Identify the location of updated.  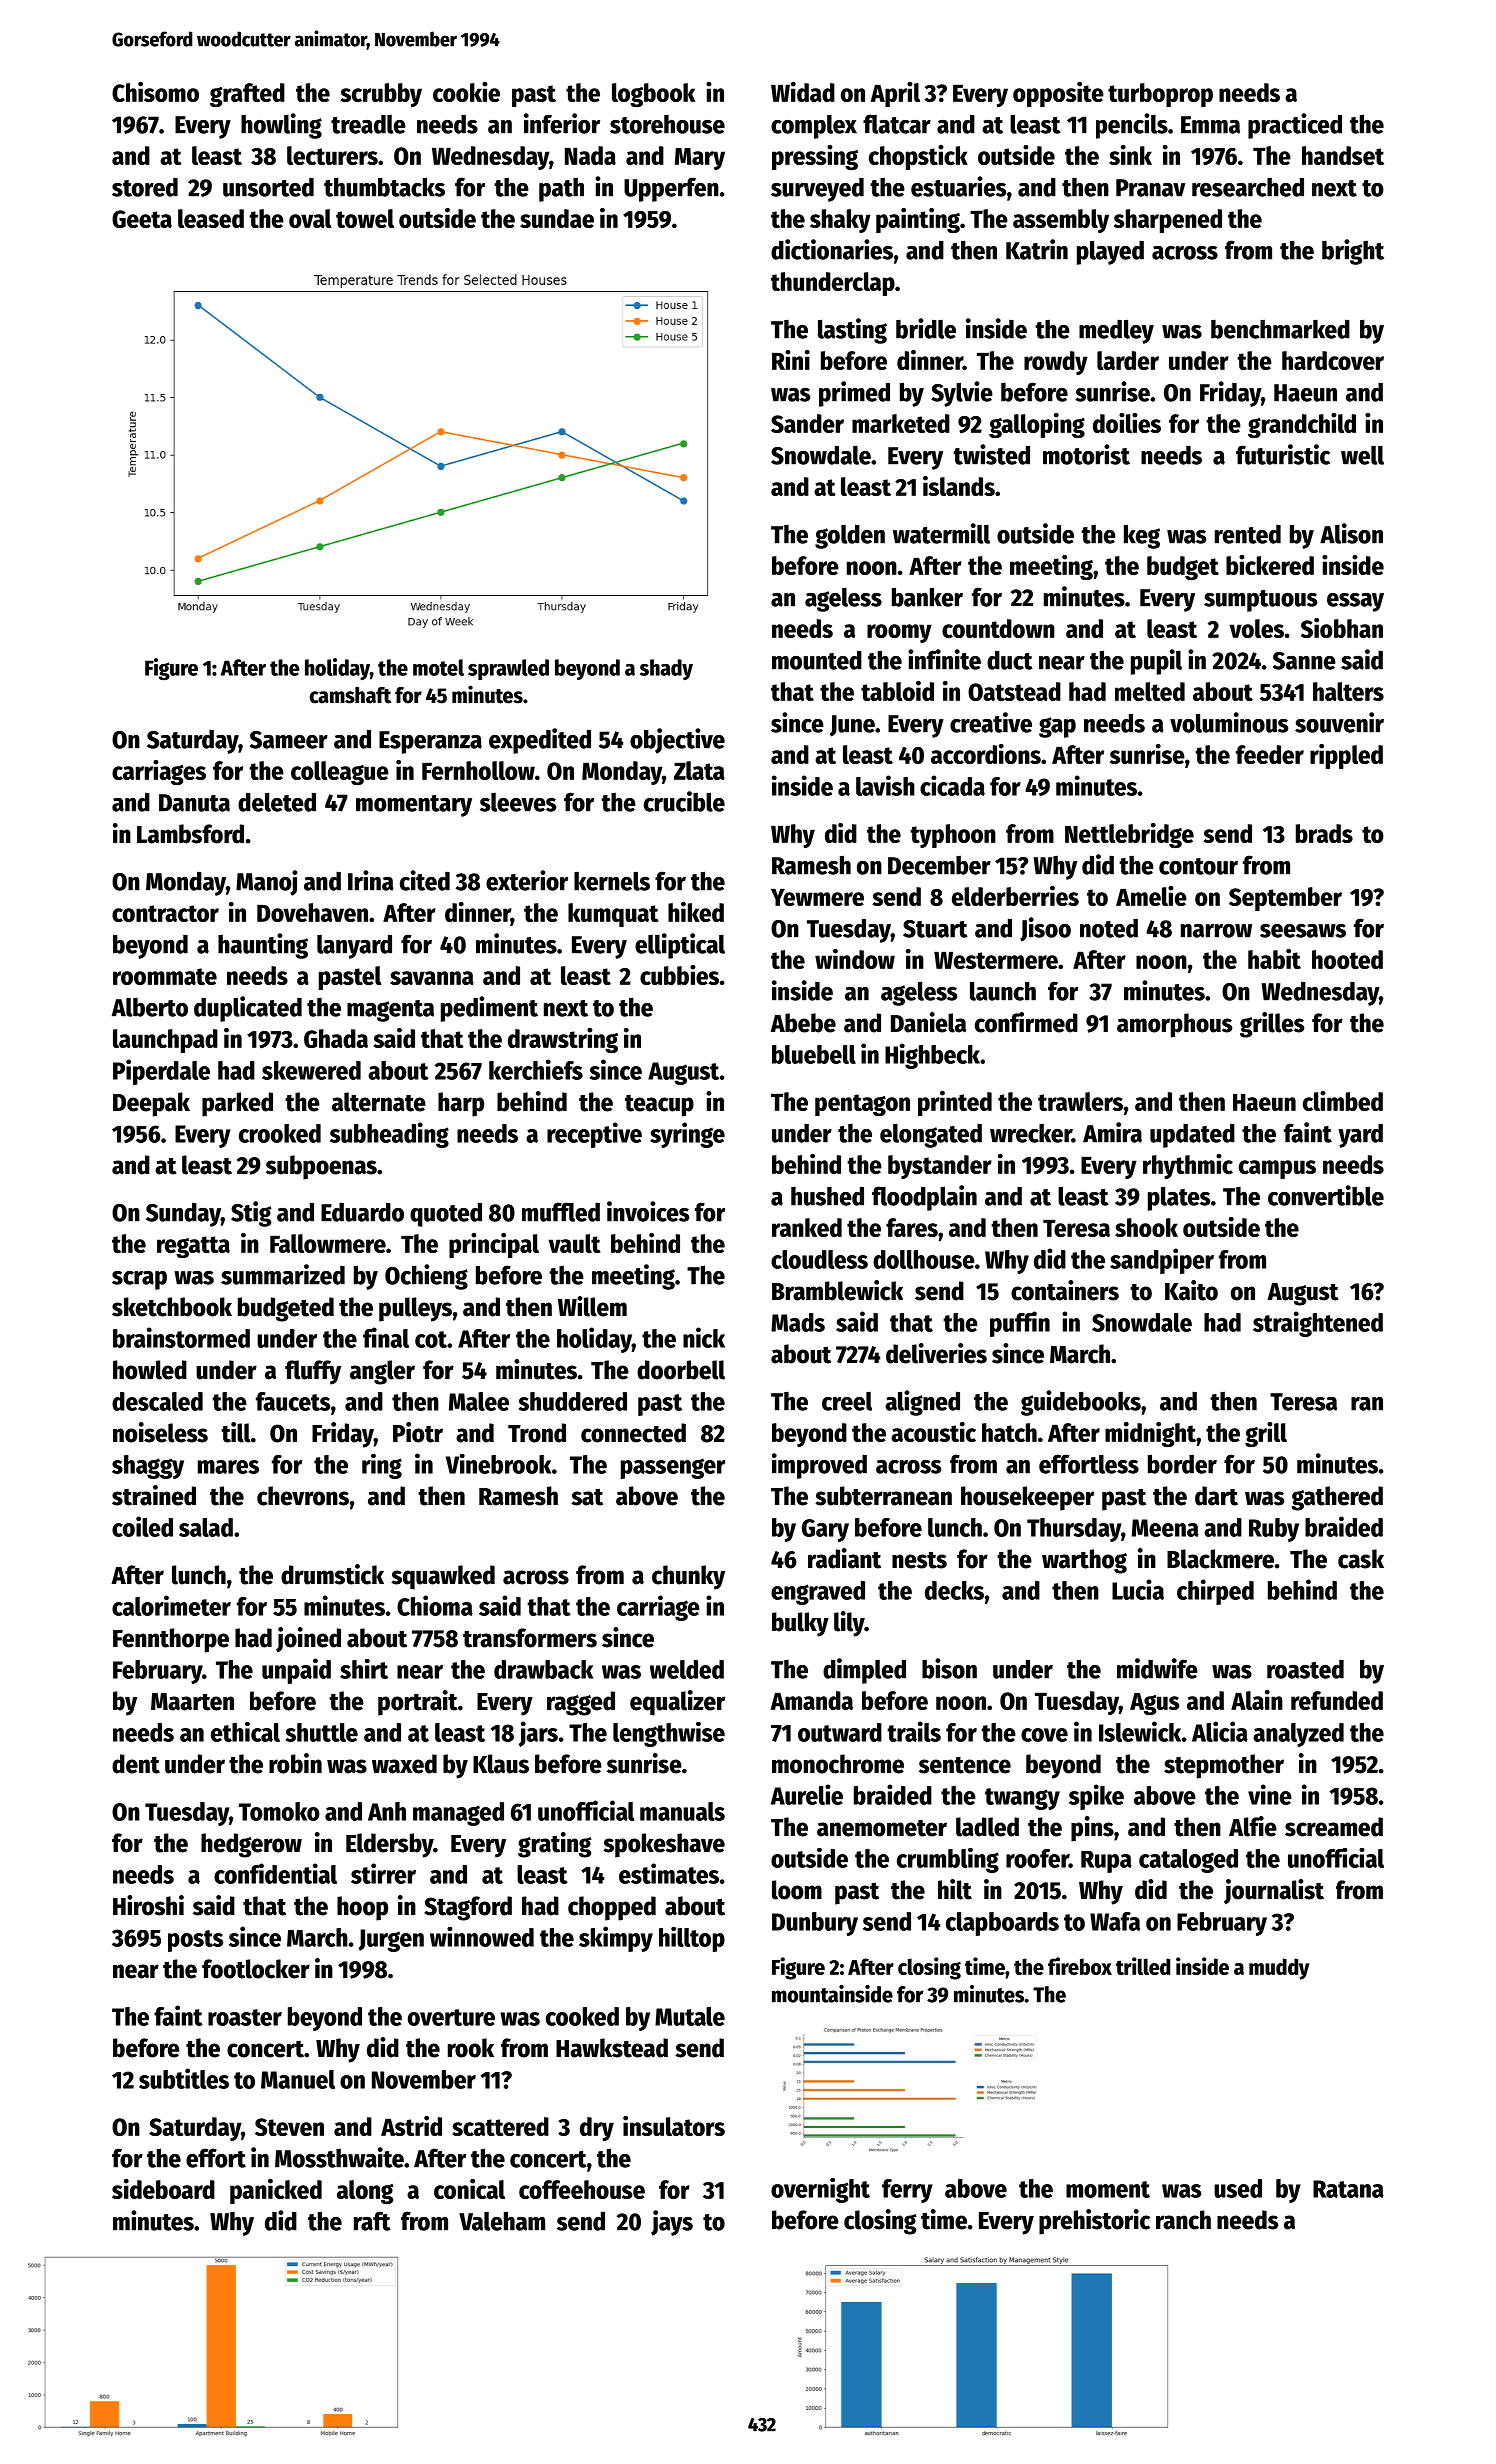
(1192, 1135).
